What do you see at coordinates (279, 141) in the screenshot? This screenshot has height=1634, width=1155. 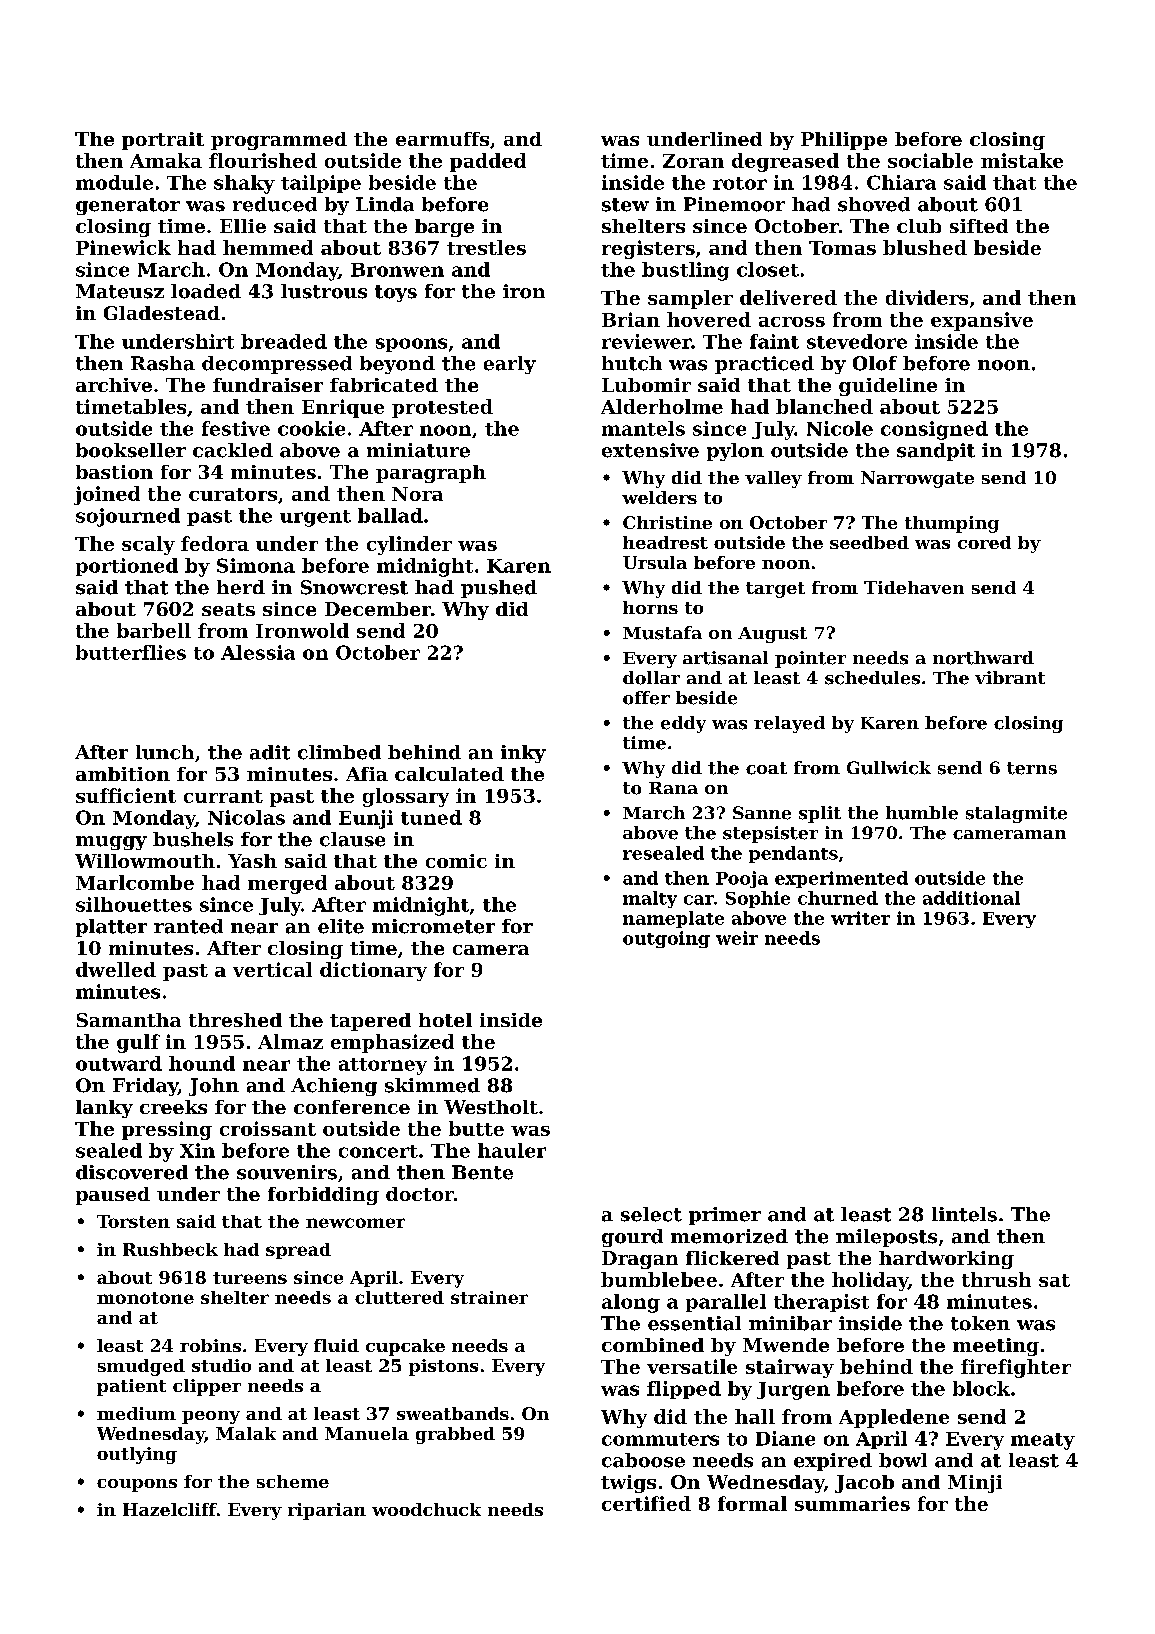 I see `programmed` at bounding box center [279, 141].
